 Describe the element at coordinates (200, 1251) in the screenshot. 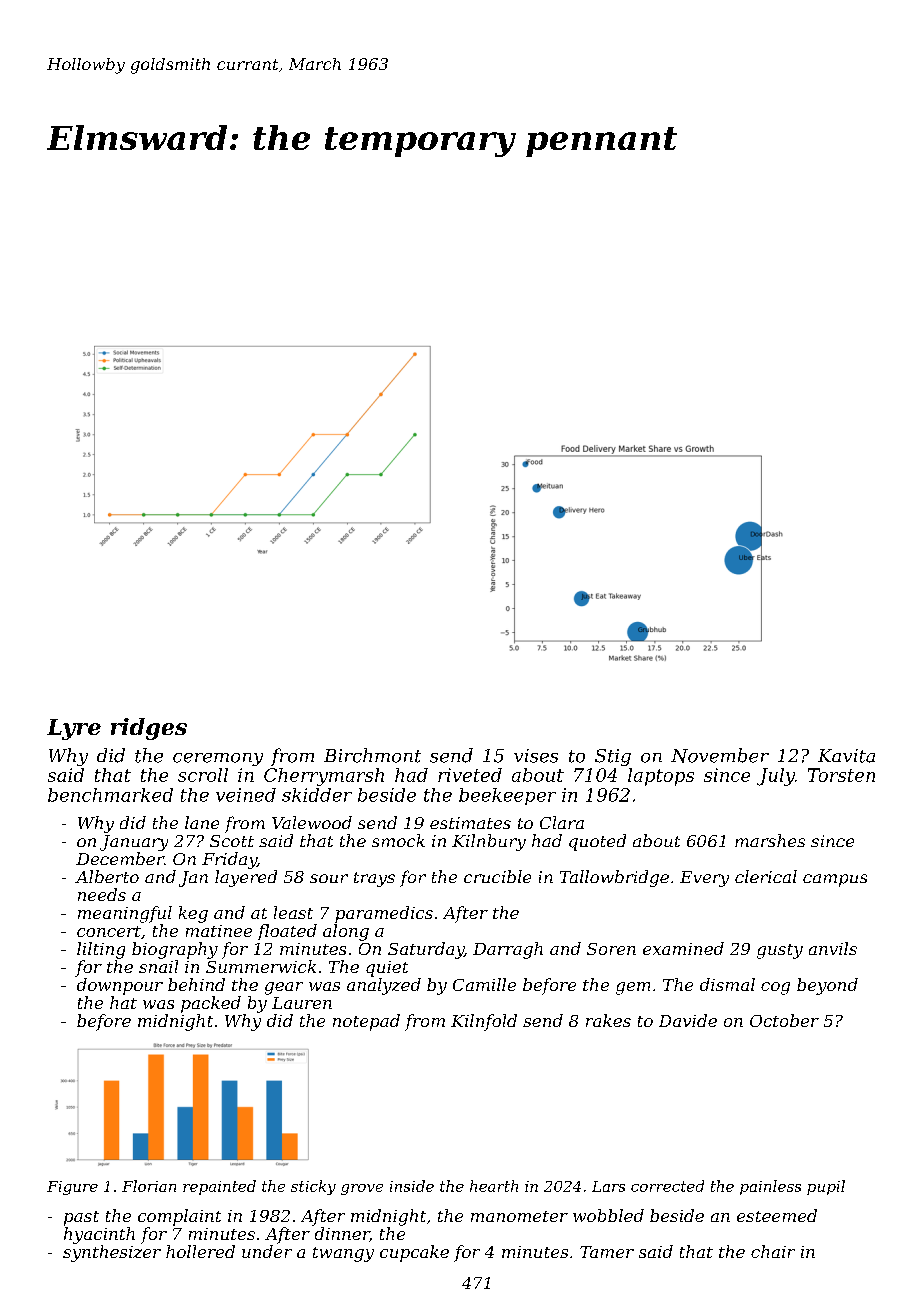

I see `hollered` at that location.
